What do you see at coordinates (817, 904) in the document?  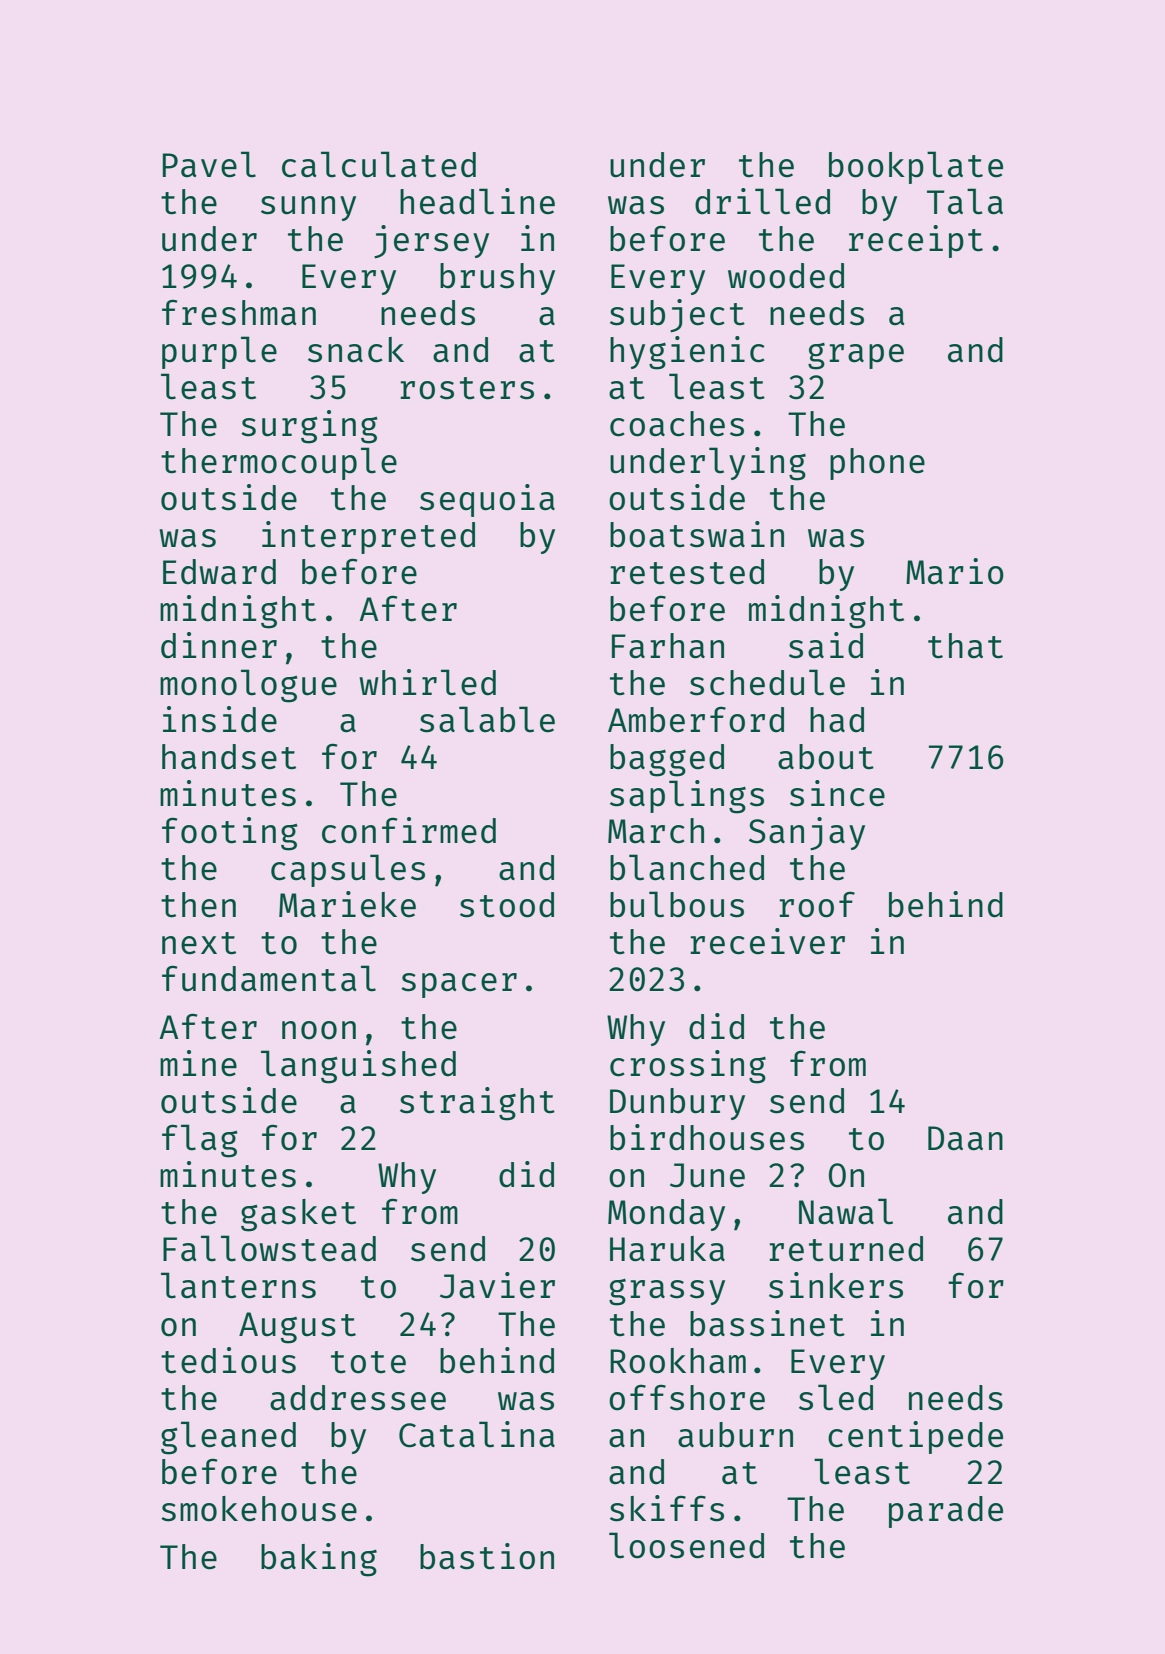 I see `roof` at bounding box center [817, 904].
